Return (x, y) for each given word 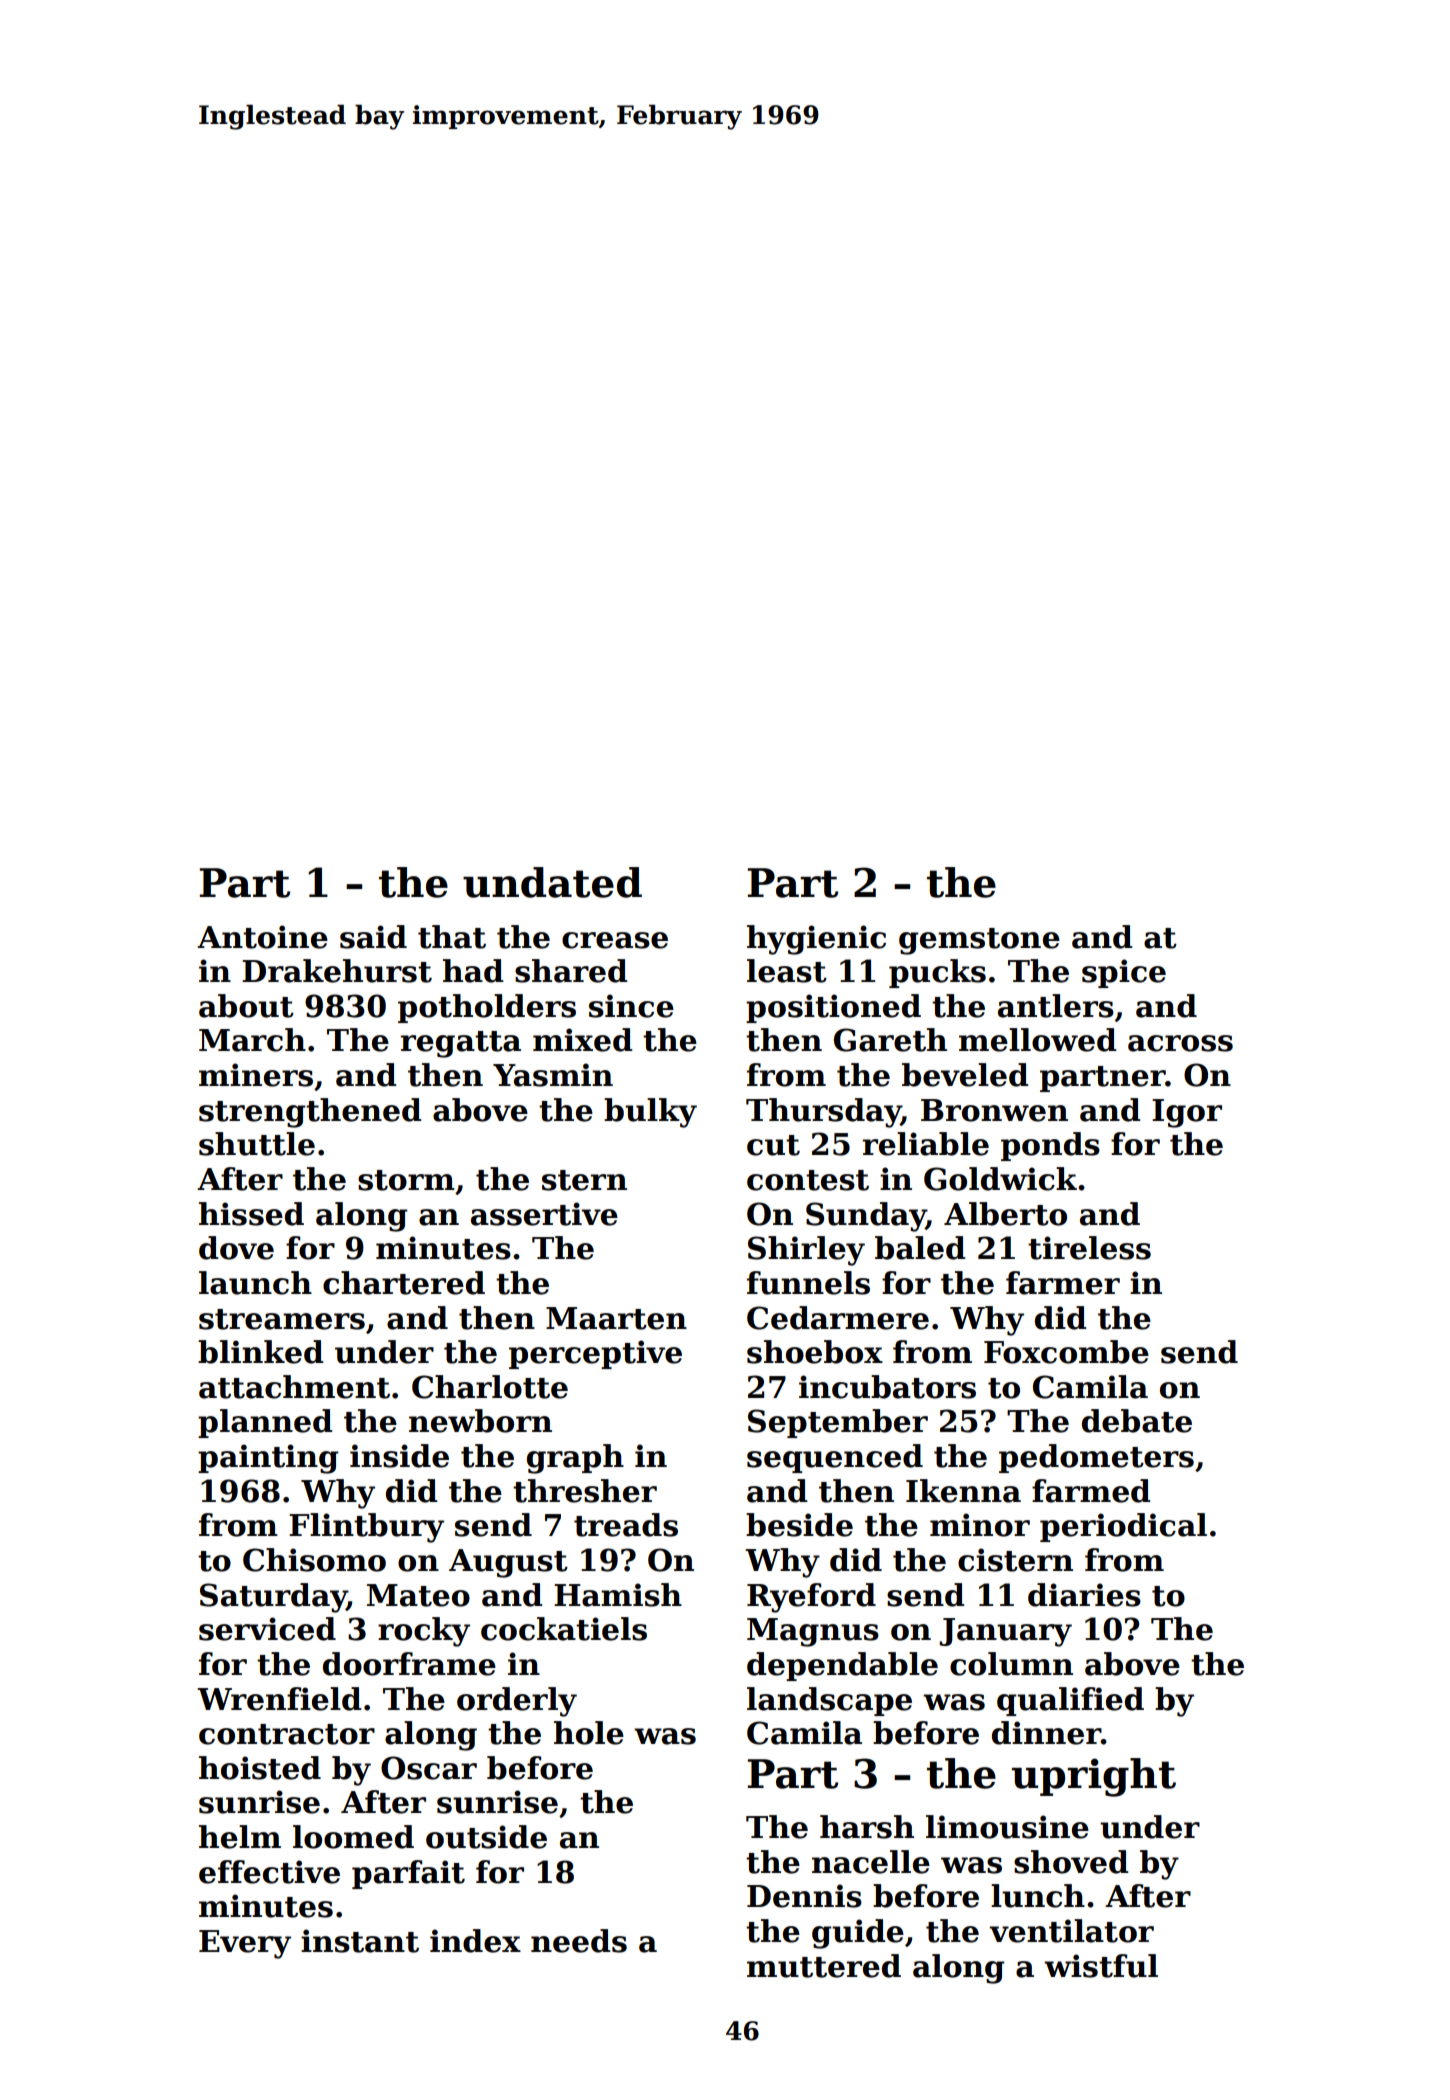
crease (615, 940)
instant (360, 1941)
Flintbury (366, 1528)
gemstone (979, 941)
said (373, 937)
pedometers (1096, 1458)
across (1180, 1043)
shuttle (257, 1144)
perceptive (595, 1354)
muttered (824, 1966)
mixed (583, 1040)
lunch (1038, 1896)
